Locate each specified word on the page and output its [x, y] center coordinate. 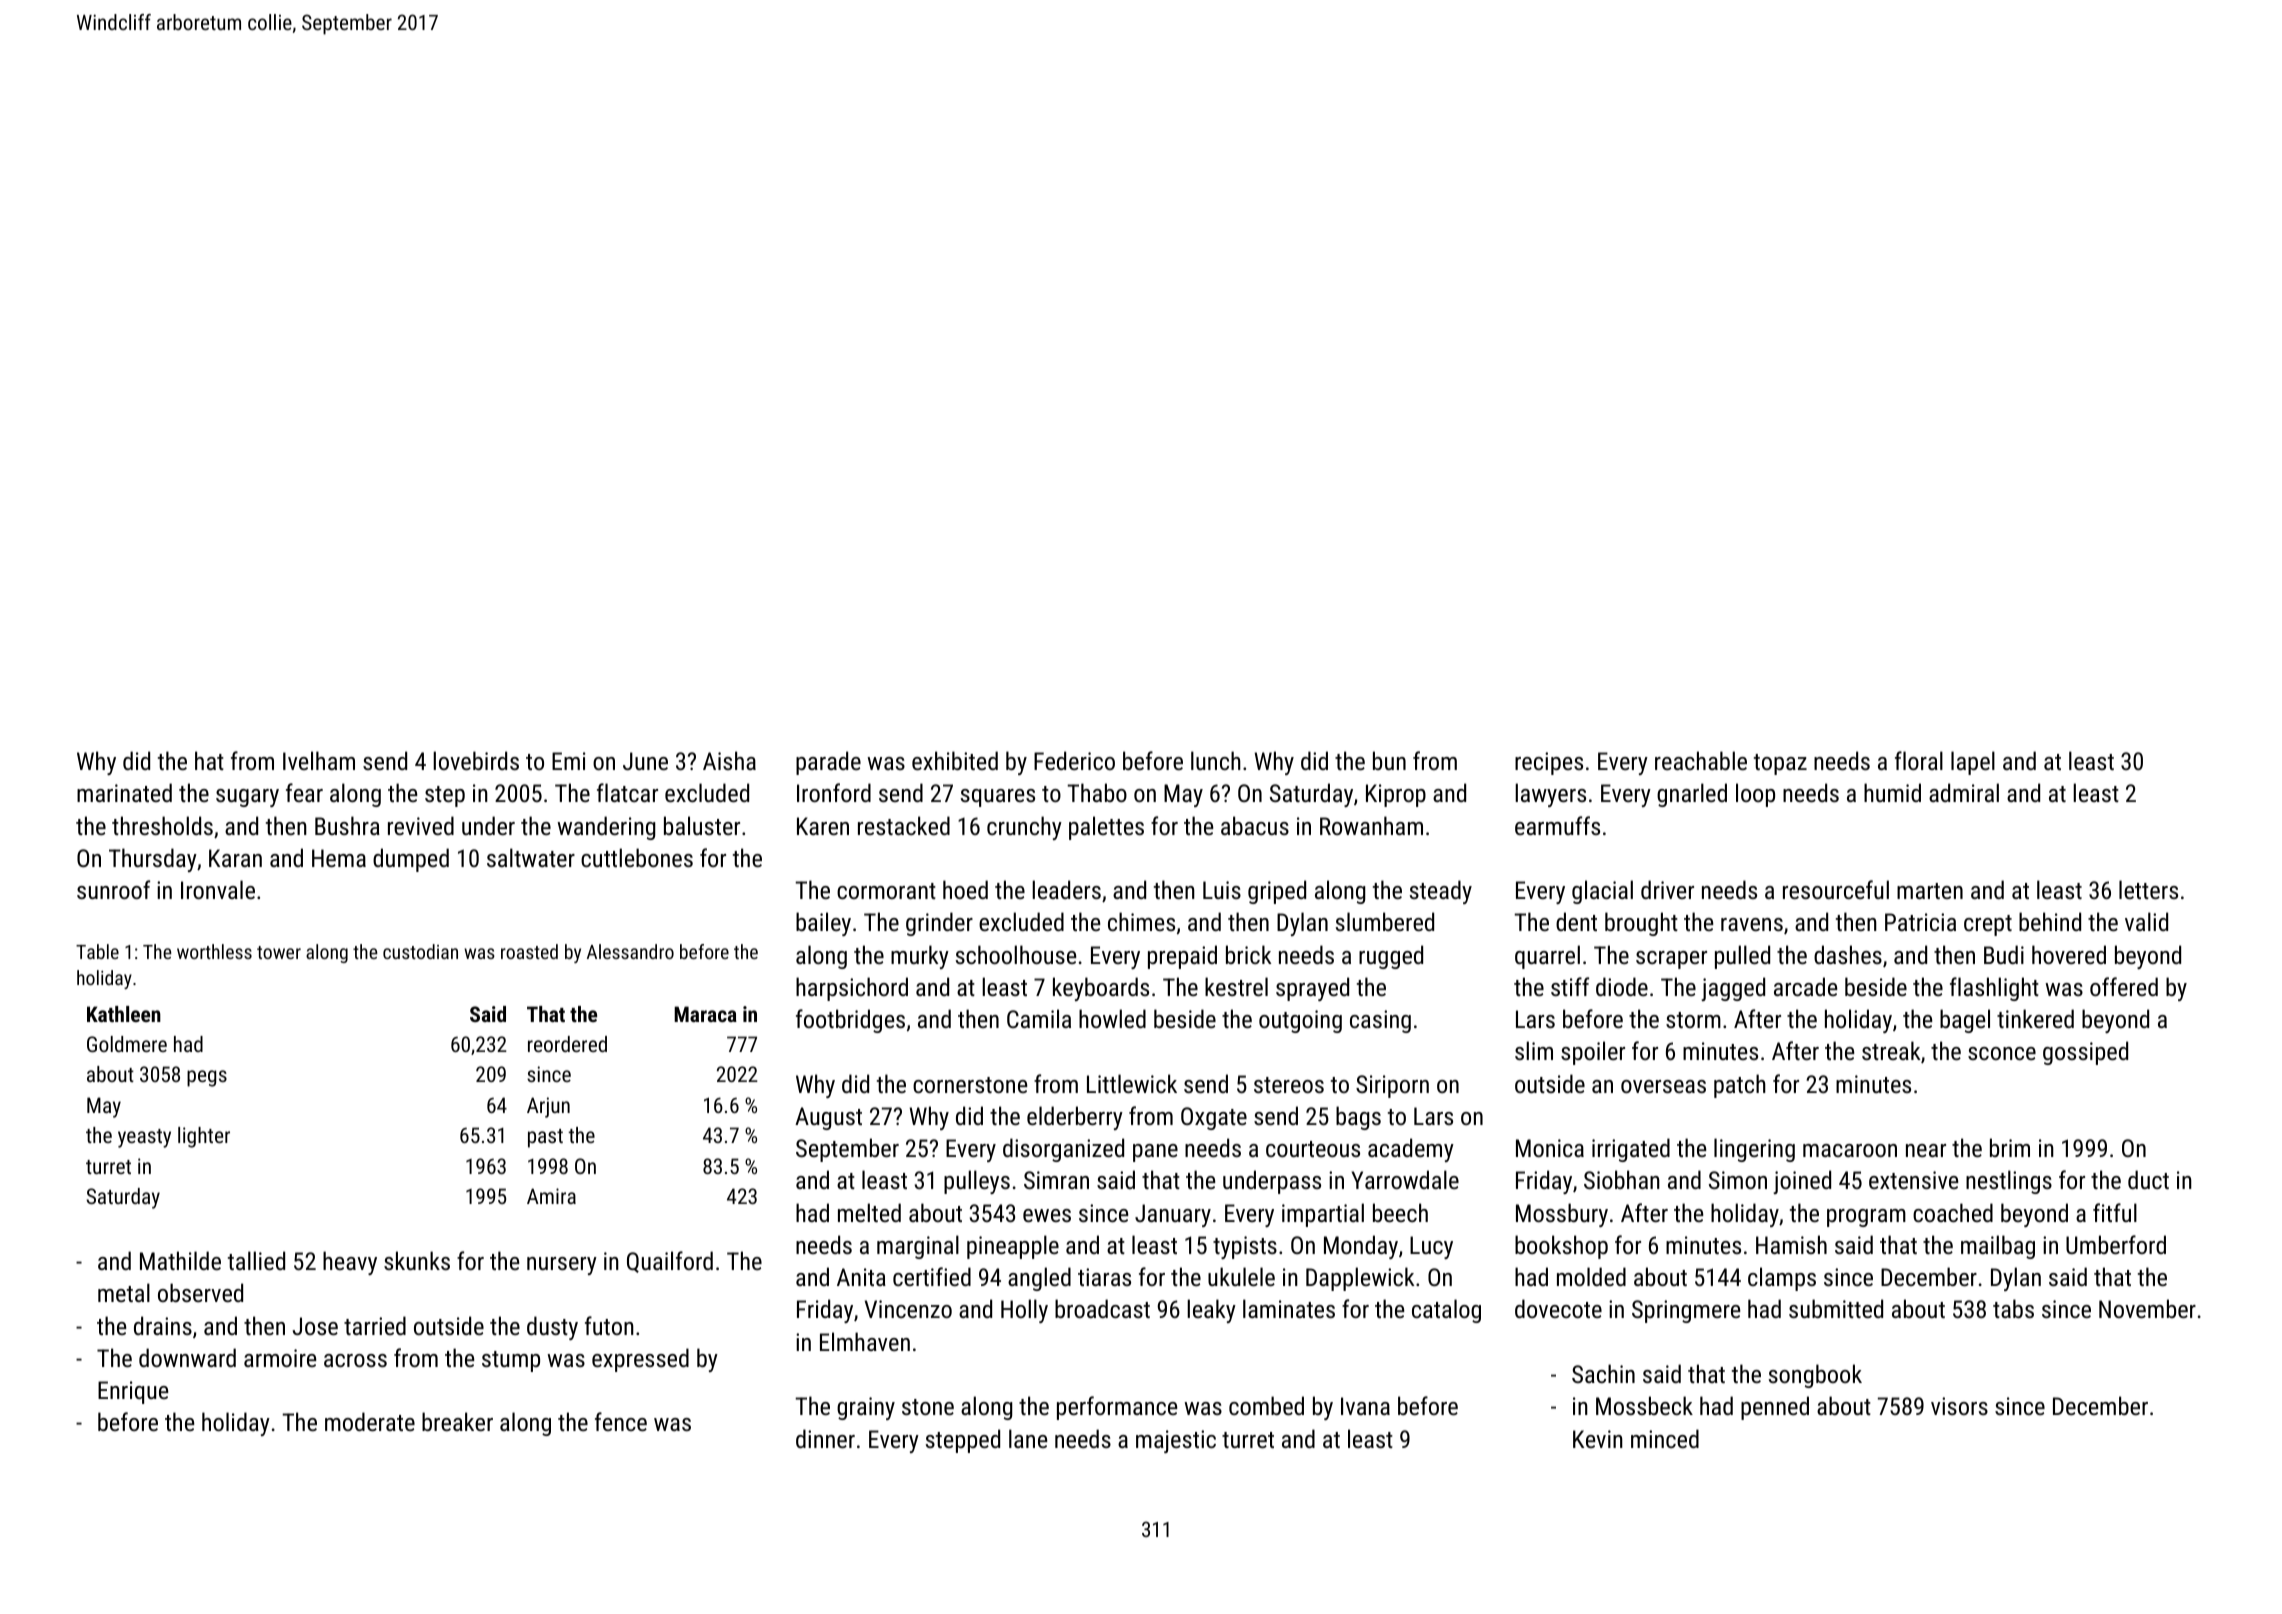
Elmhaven [865, 1341]
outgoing [1300, 1021]
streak [1891, 1050]
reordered [567, 1044]
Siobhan [1622, 1179]
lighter [204, 1137]
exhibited [955, 760]
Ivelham [319, 760]
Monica [1550, 1148]
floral [1919, 760]
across [355, 1360]
